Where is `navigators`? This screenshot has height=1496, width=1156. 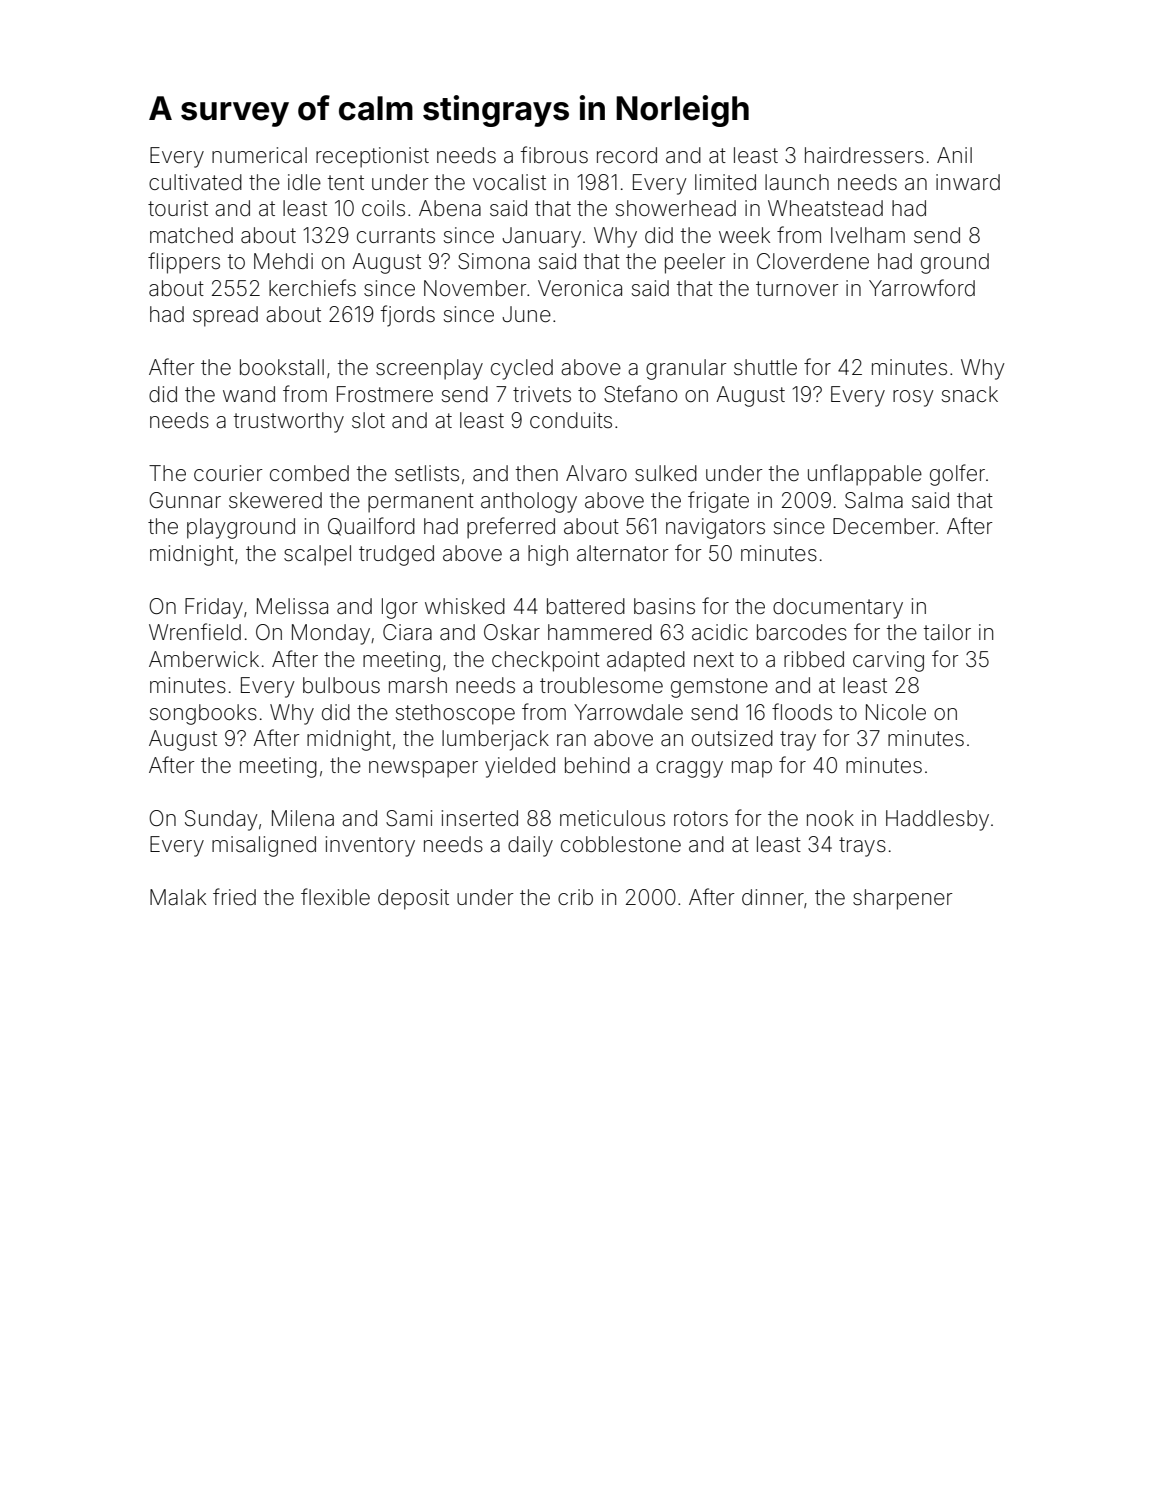 navigators is located at coordinates (715, 528).
